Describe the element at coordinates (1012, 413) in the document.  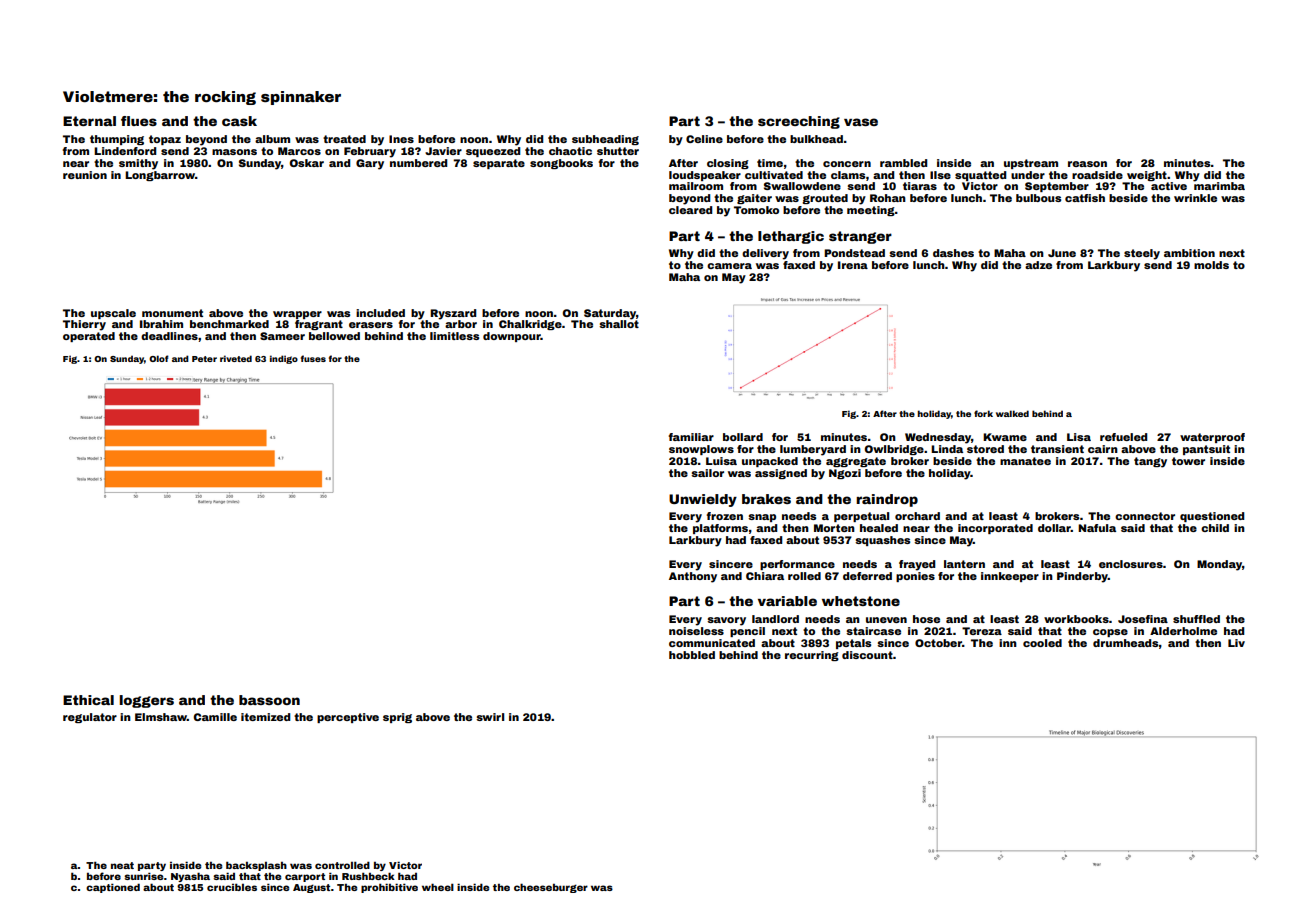
I see `walked` at that location.
